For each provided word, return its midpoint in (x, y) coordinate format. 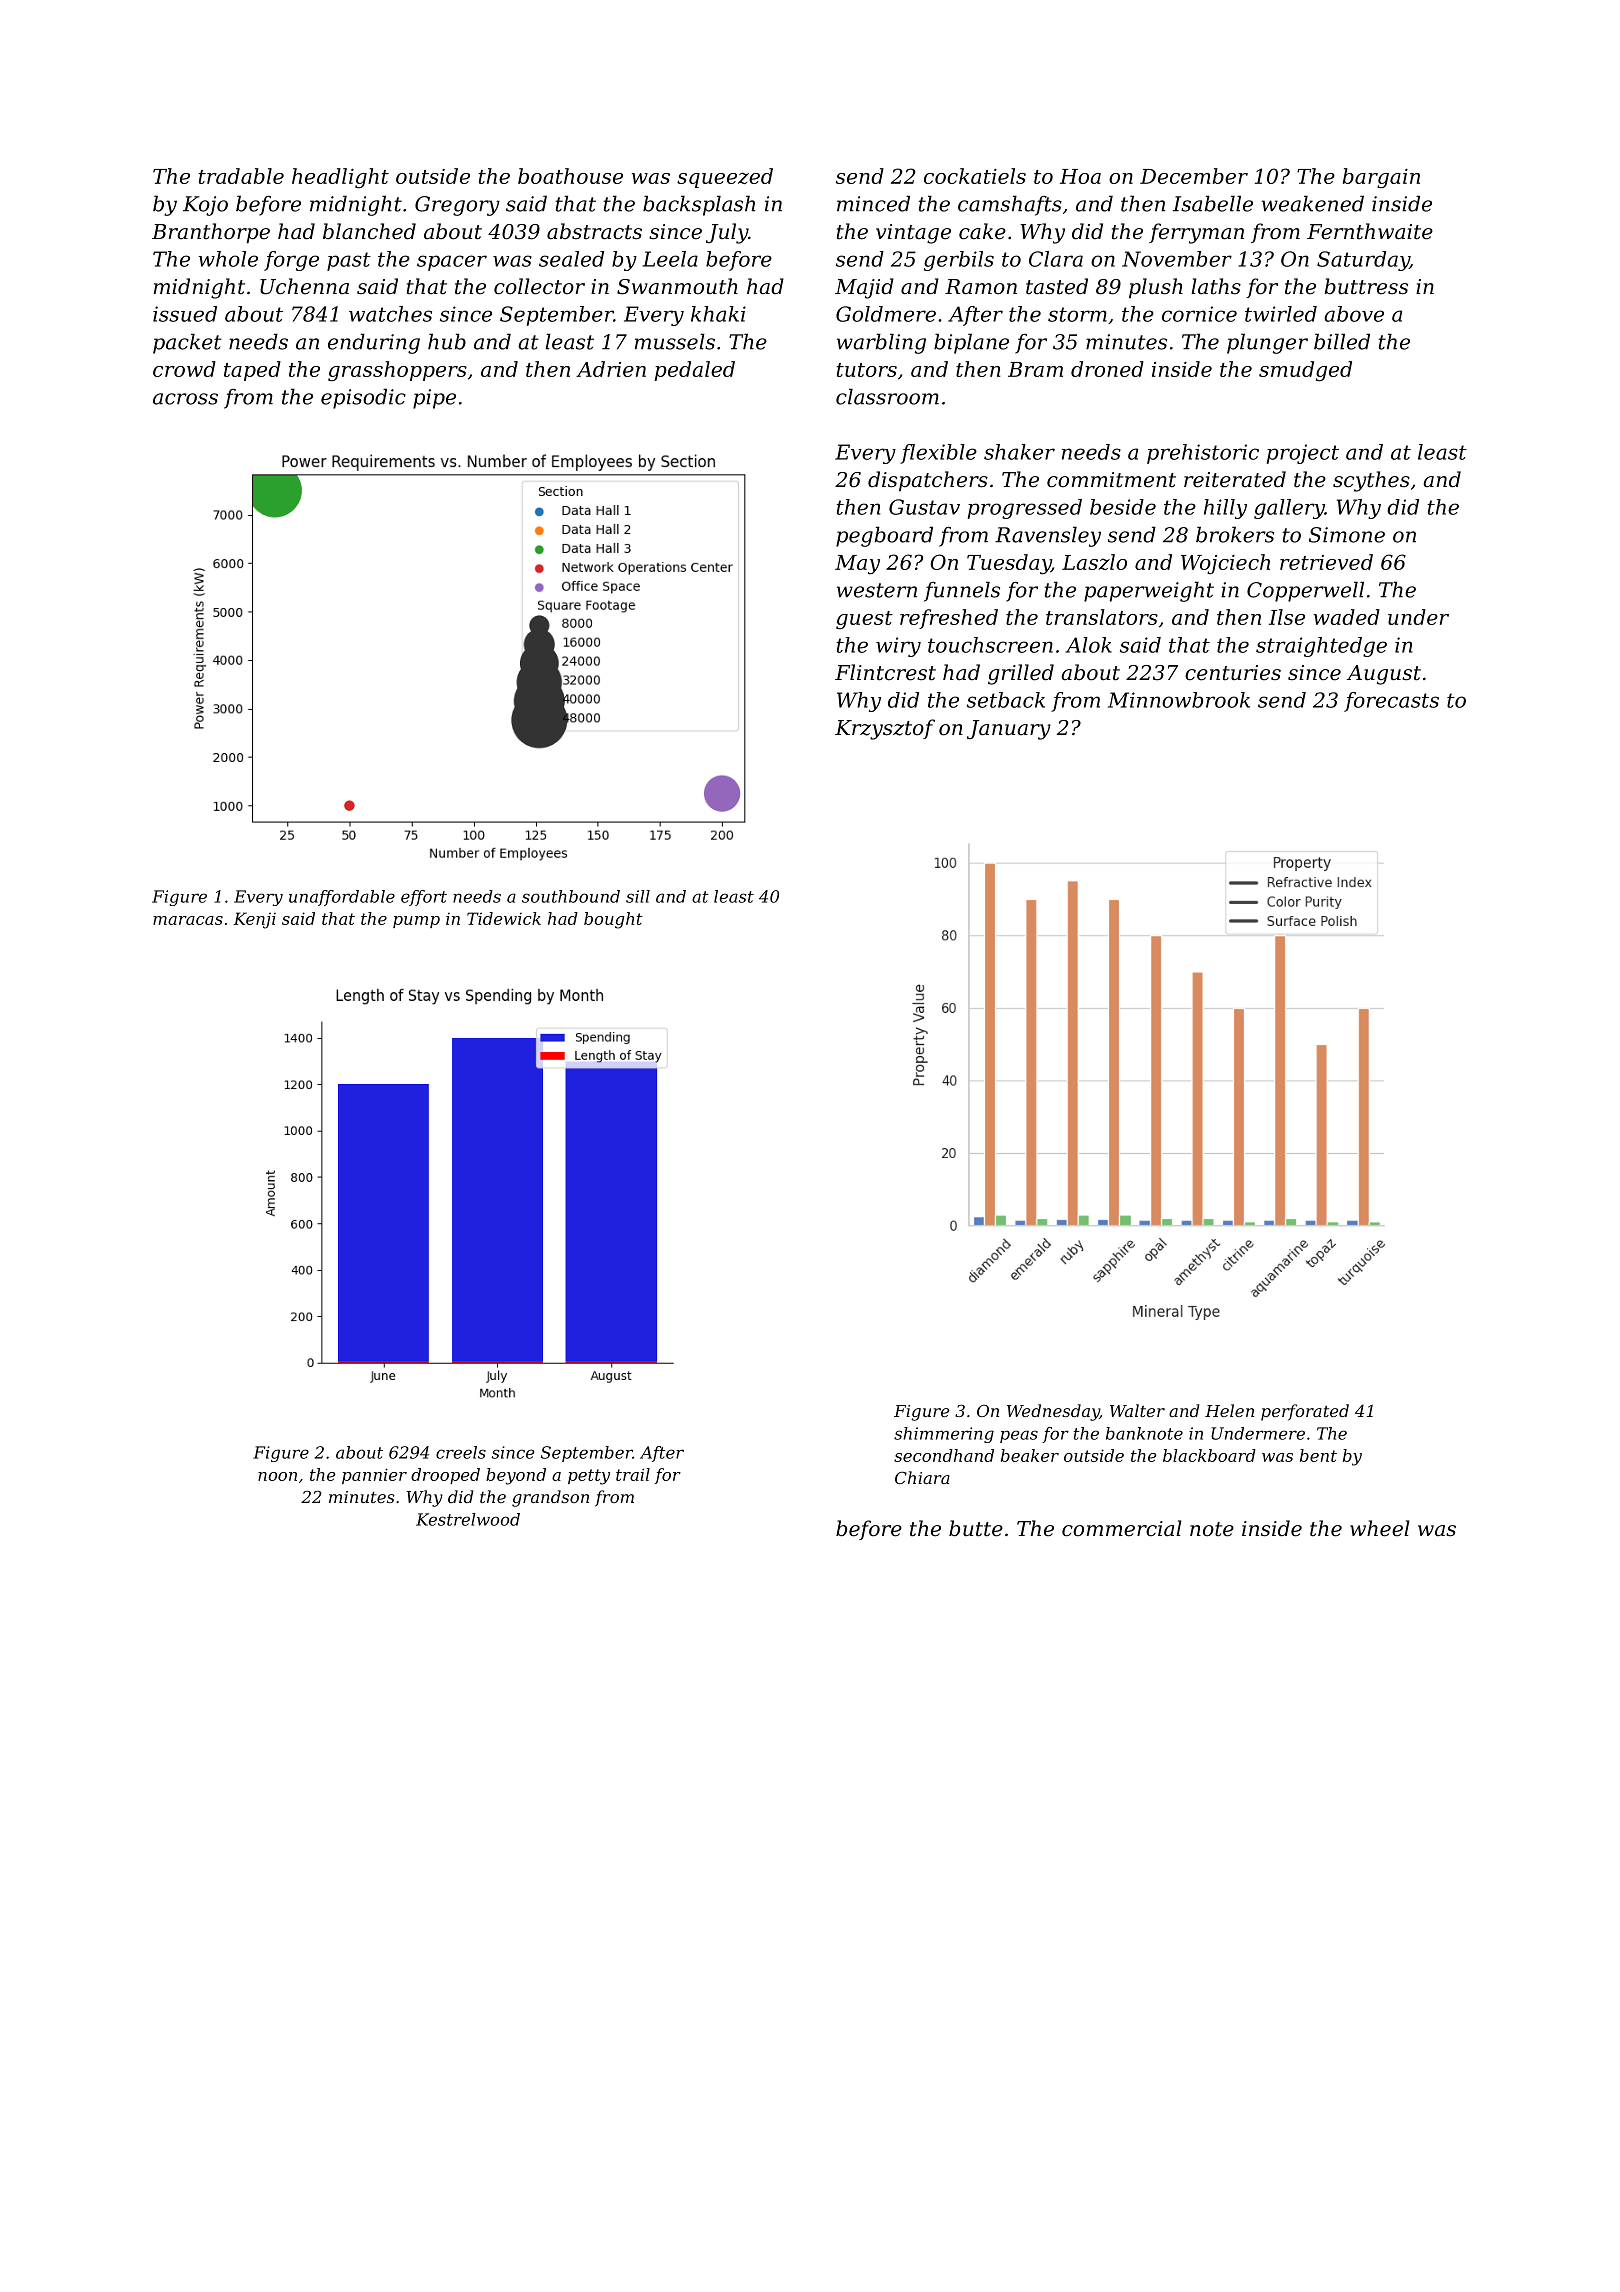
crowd (184, 369)
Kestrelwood (468, 1519)
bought (613, 920)
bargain (1381, 178)
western (877, 590)
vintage (913, 234)
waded (1347, 617)
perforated (1305, 1412)
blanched (369, 231)
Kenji (254, 920)
